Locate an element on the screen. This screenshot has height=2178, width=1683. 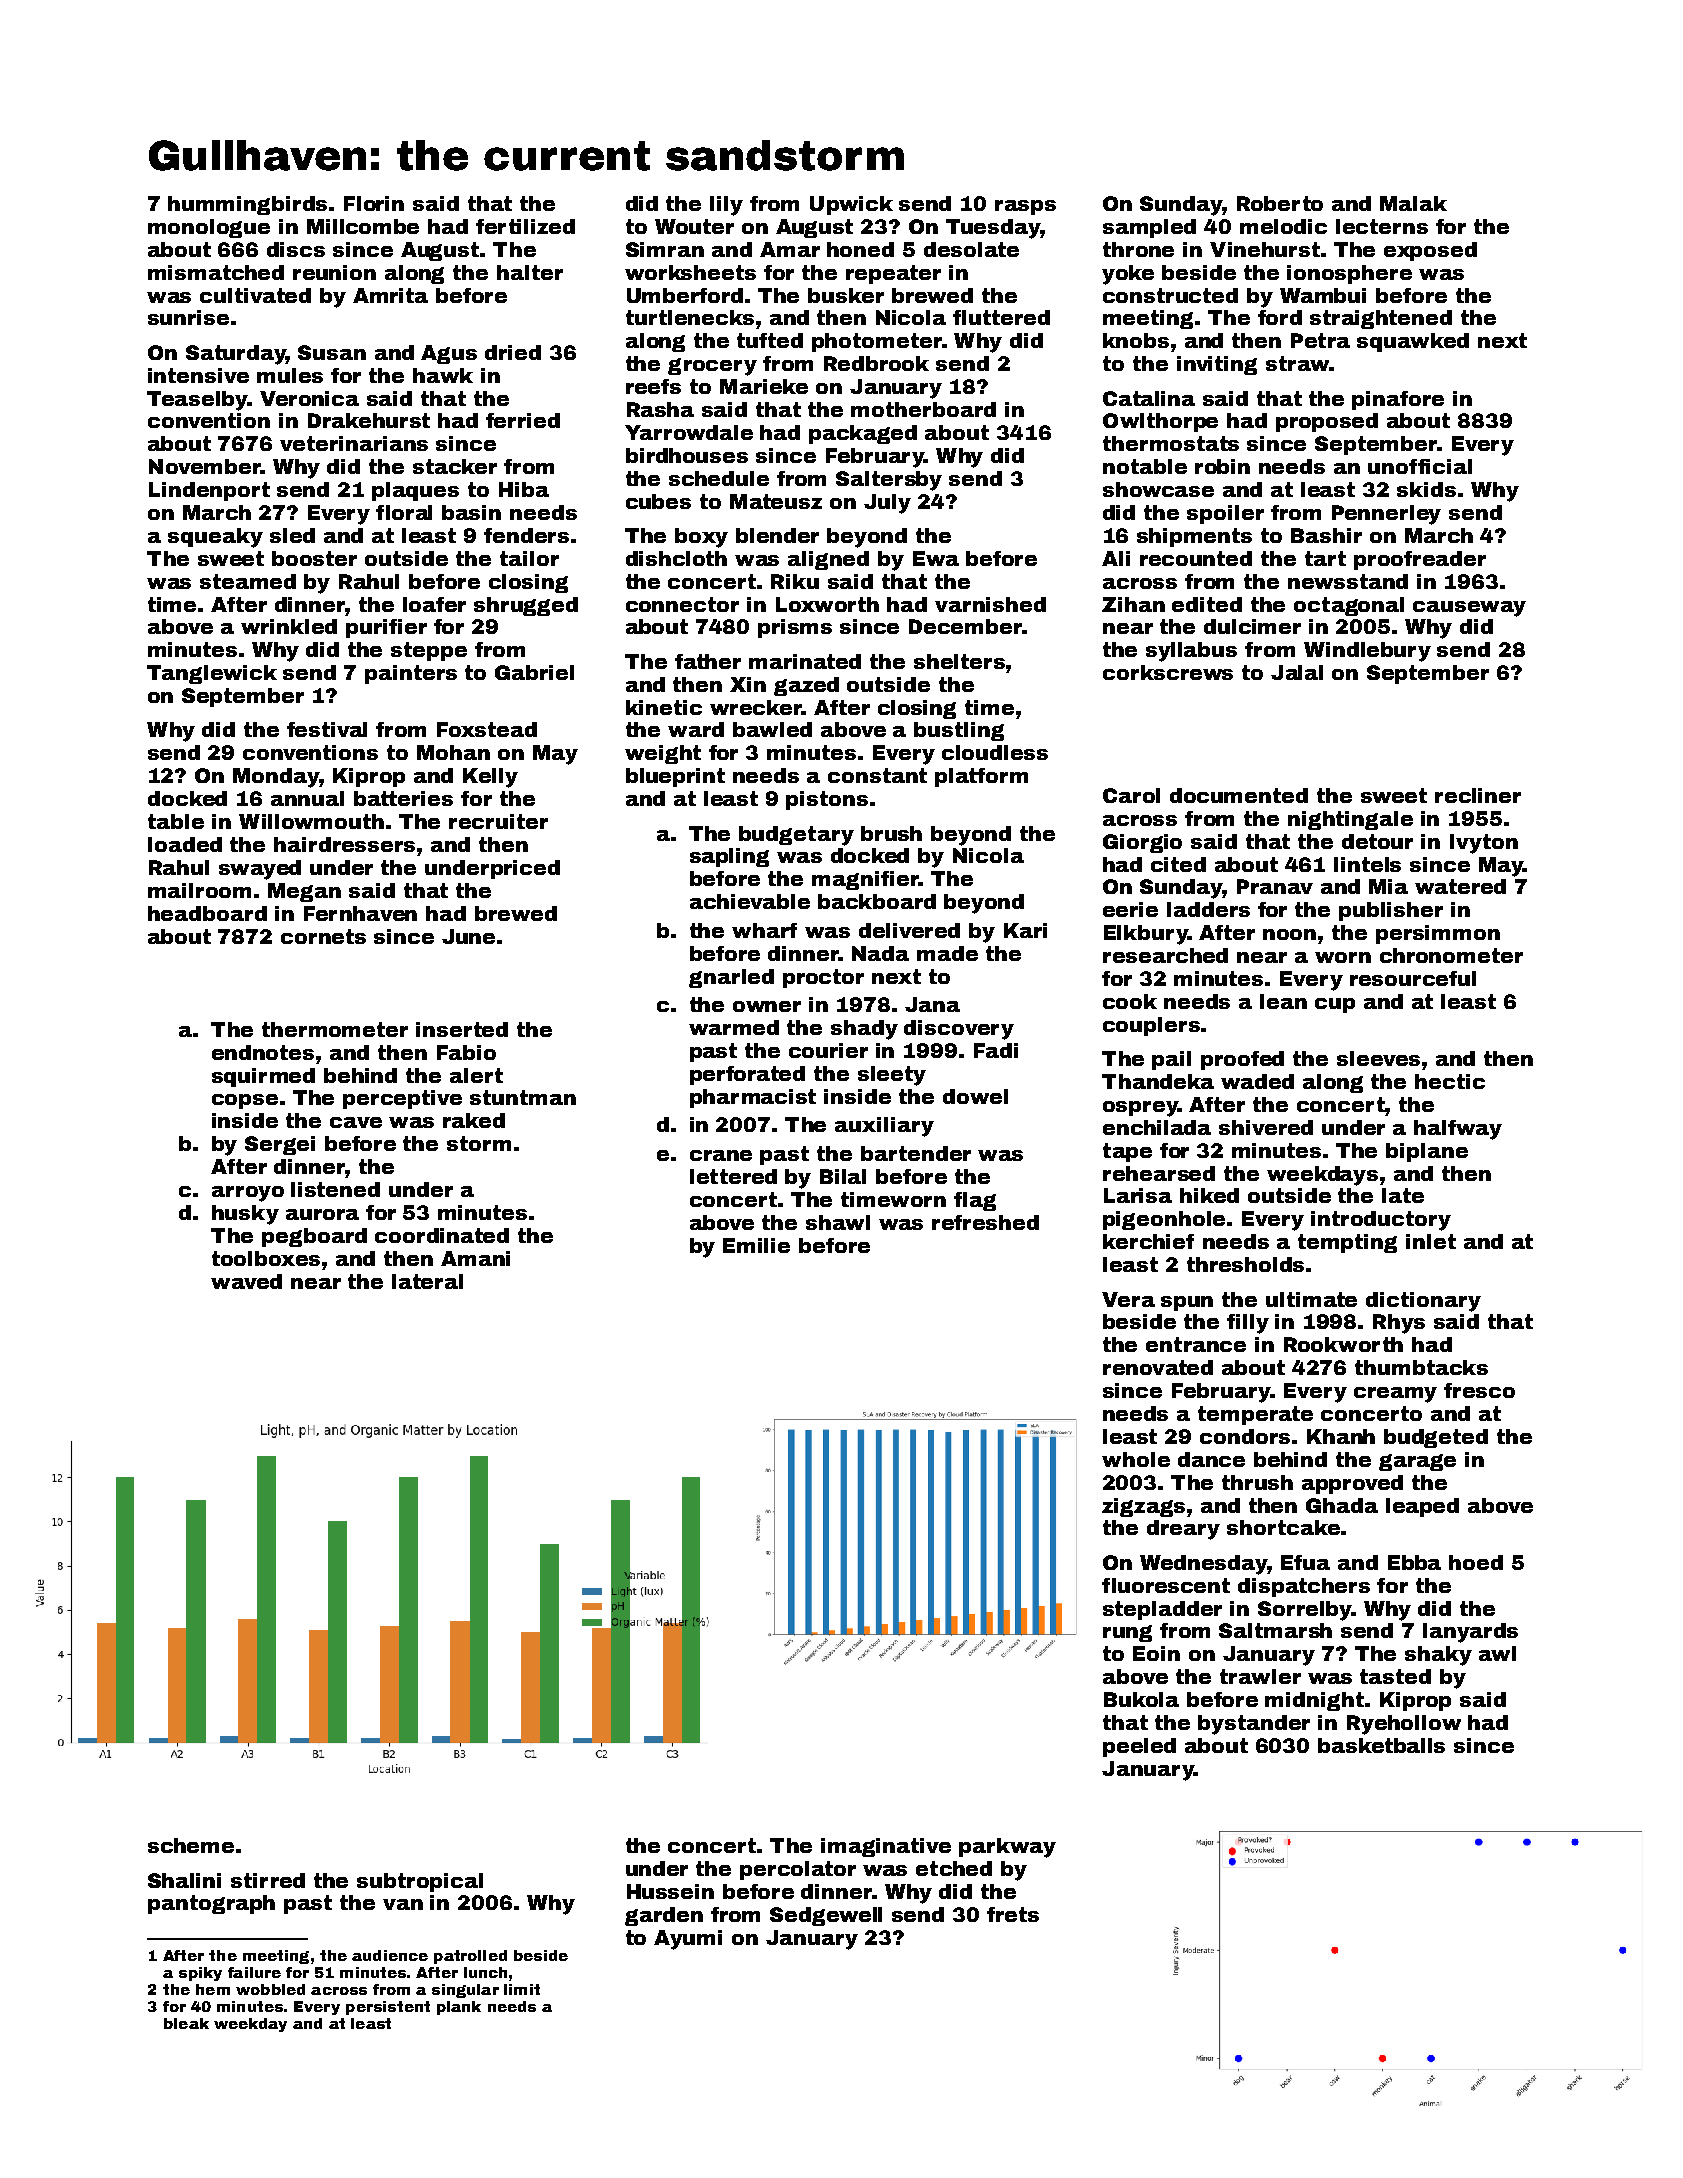
peeled is located at coordinates (1139, 1747).
